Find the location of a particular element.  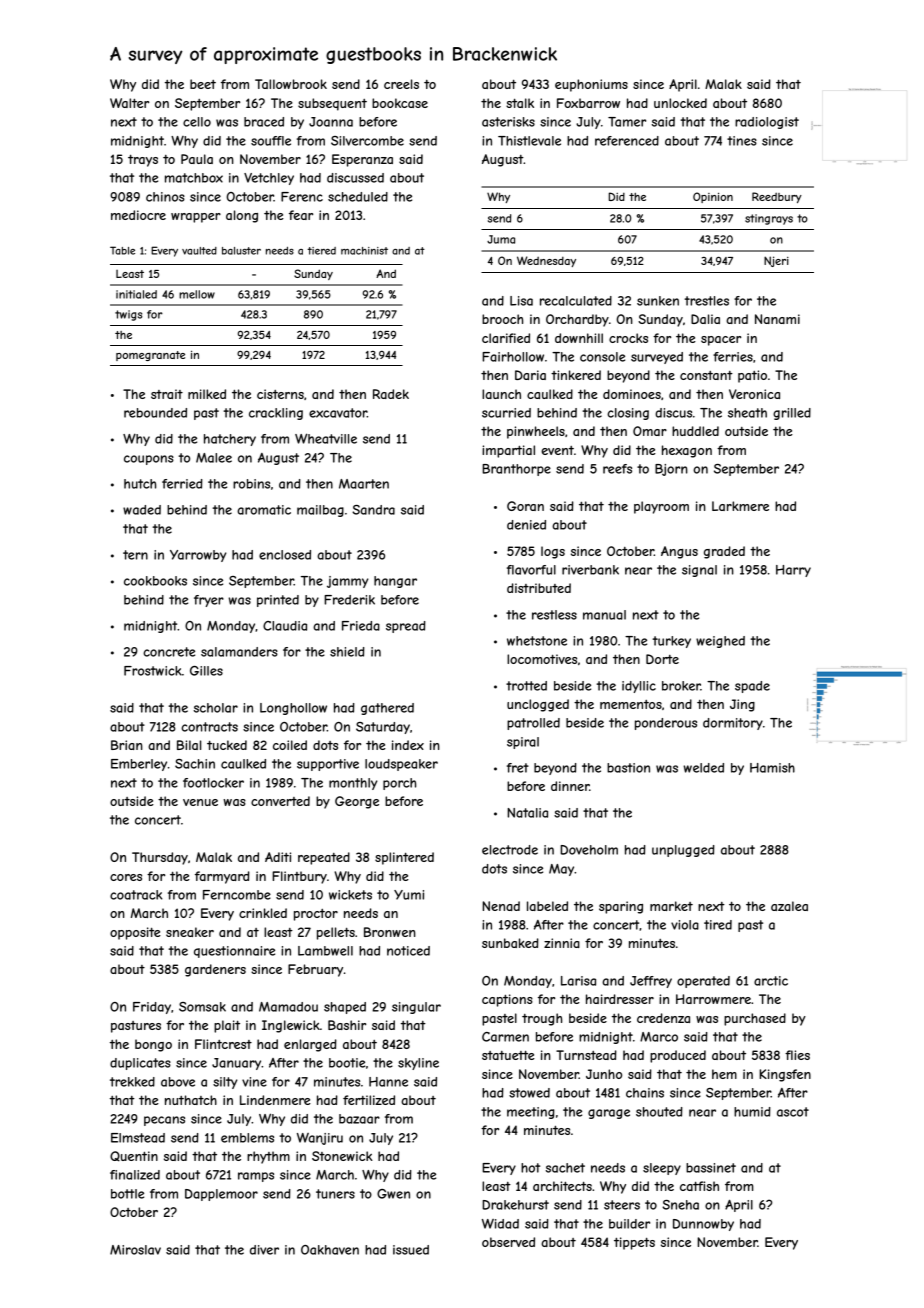

grilled is located at coordinates (792, 414).
